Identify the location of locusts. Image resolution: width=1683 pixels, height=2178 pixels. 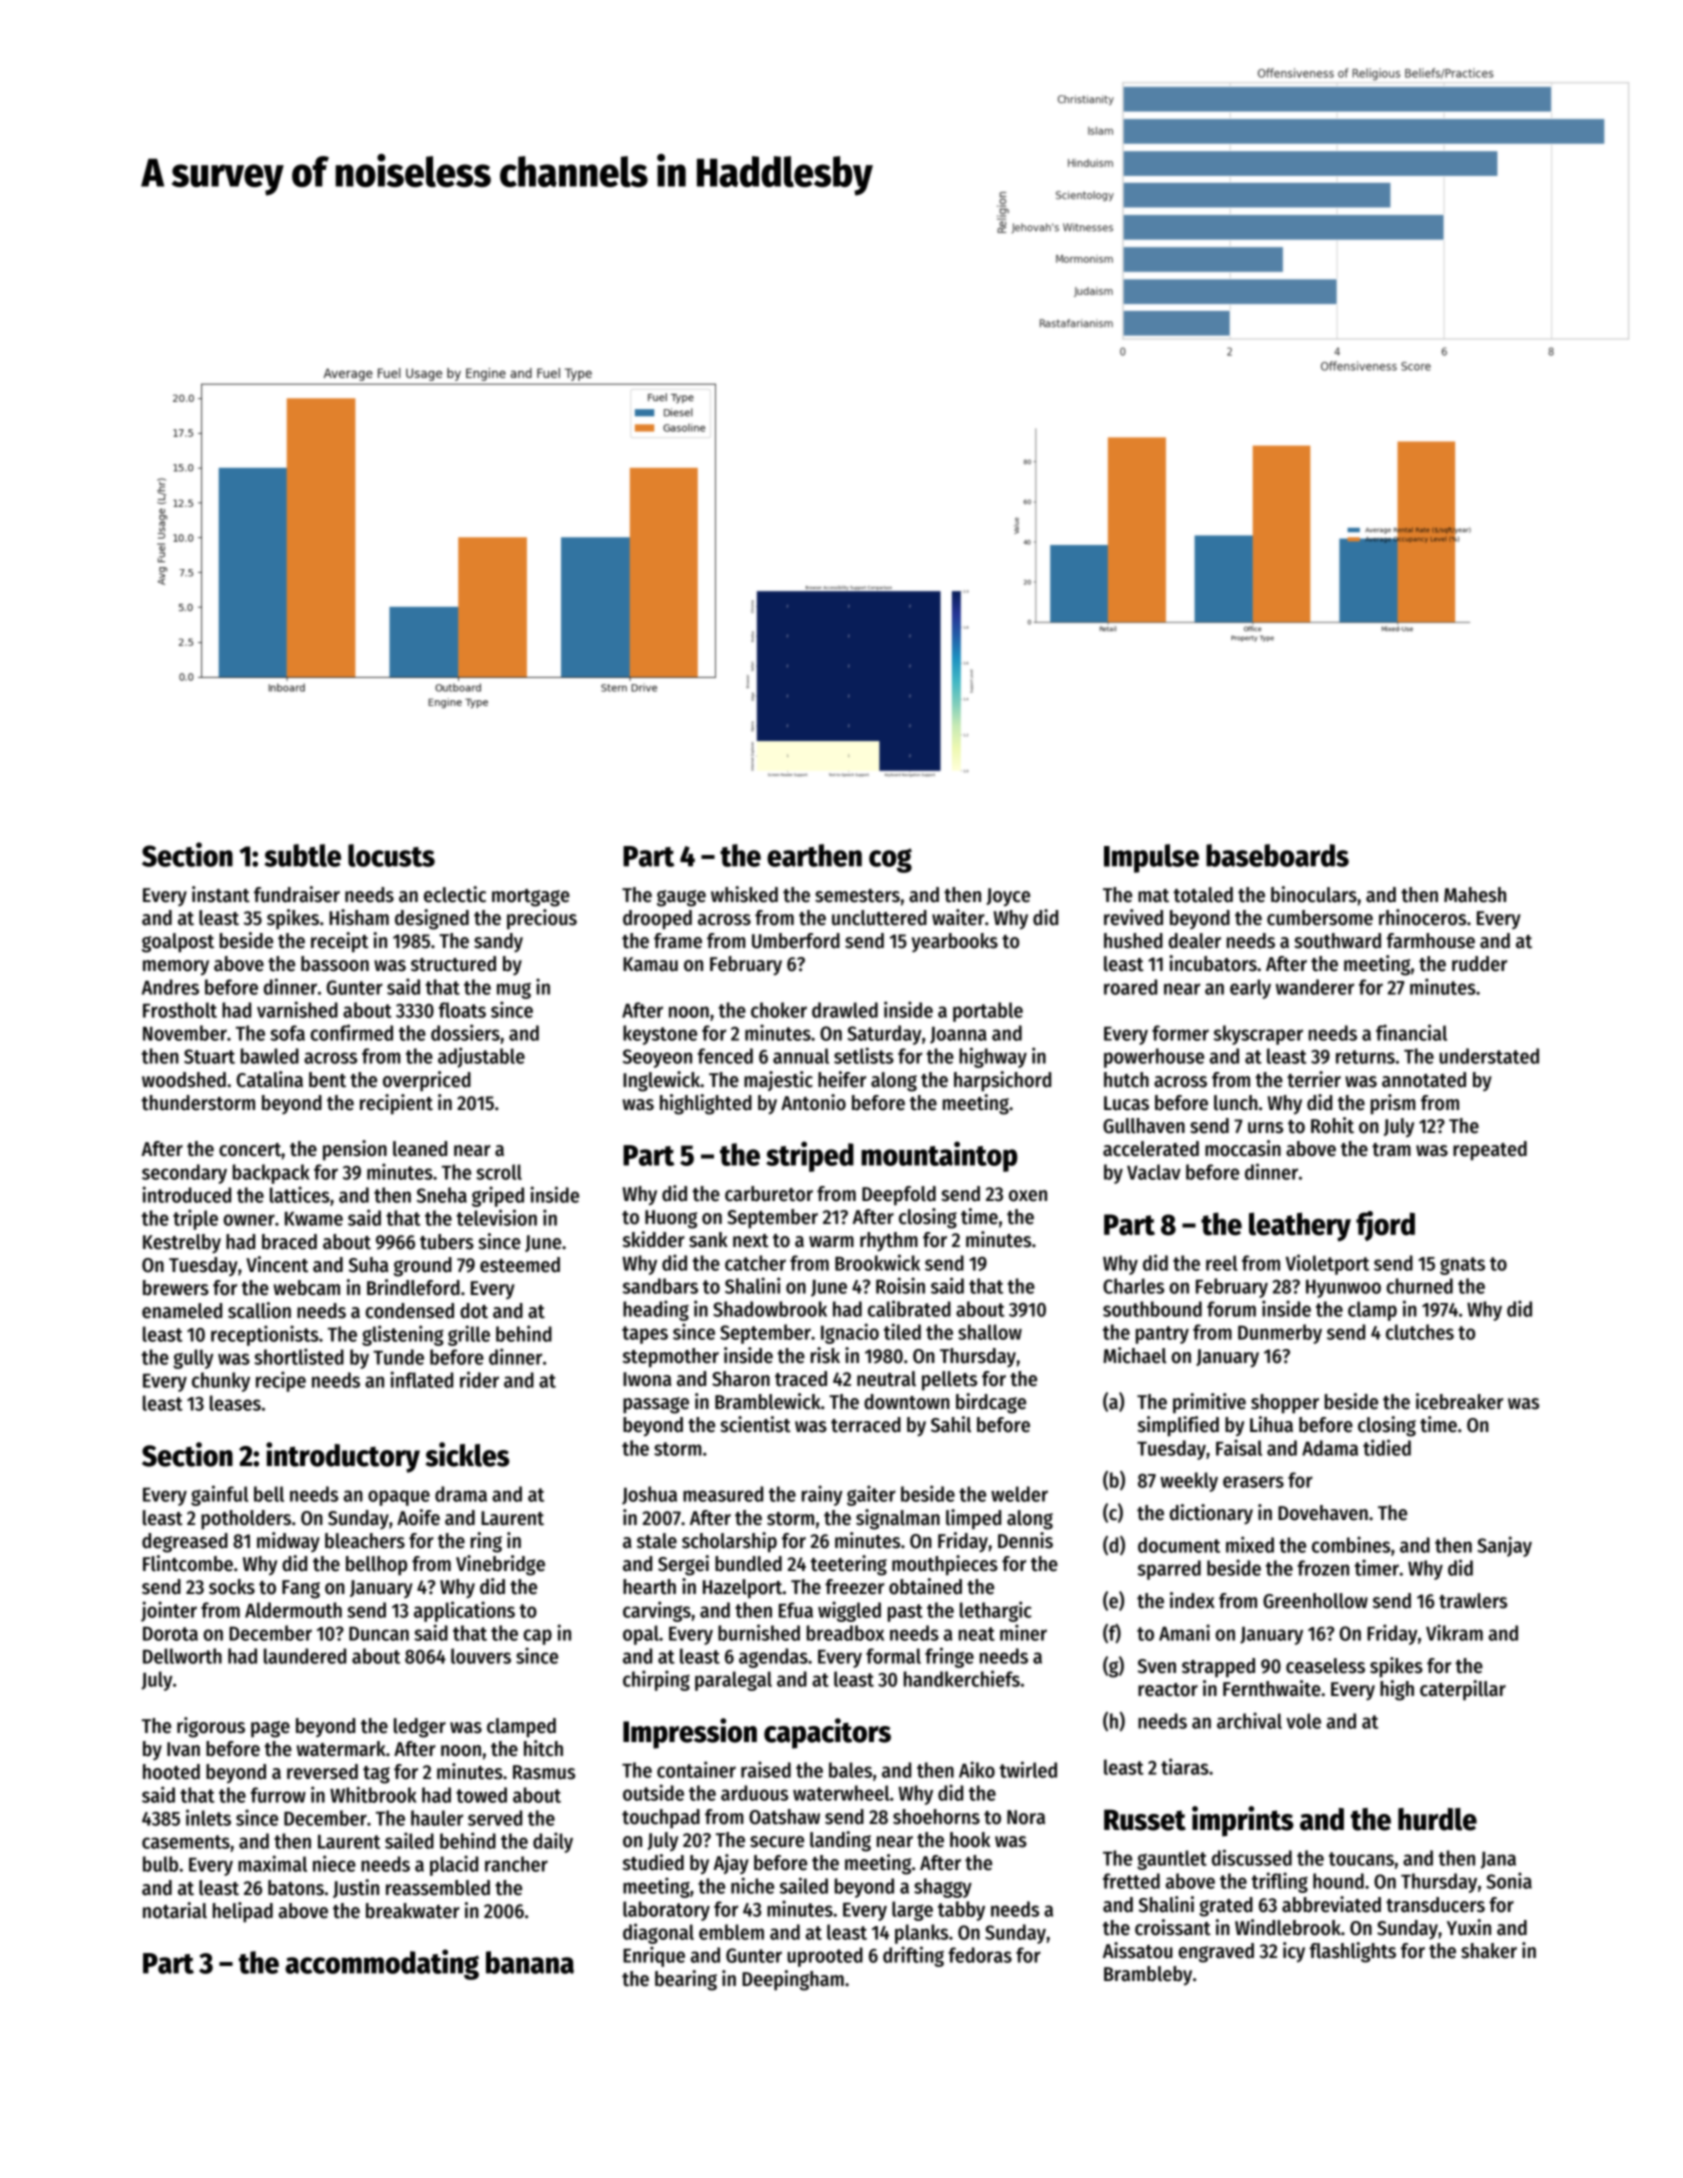
(391, 855).
